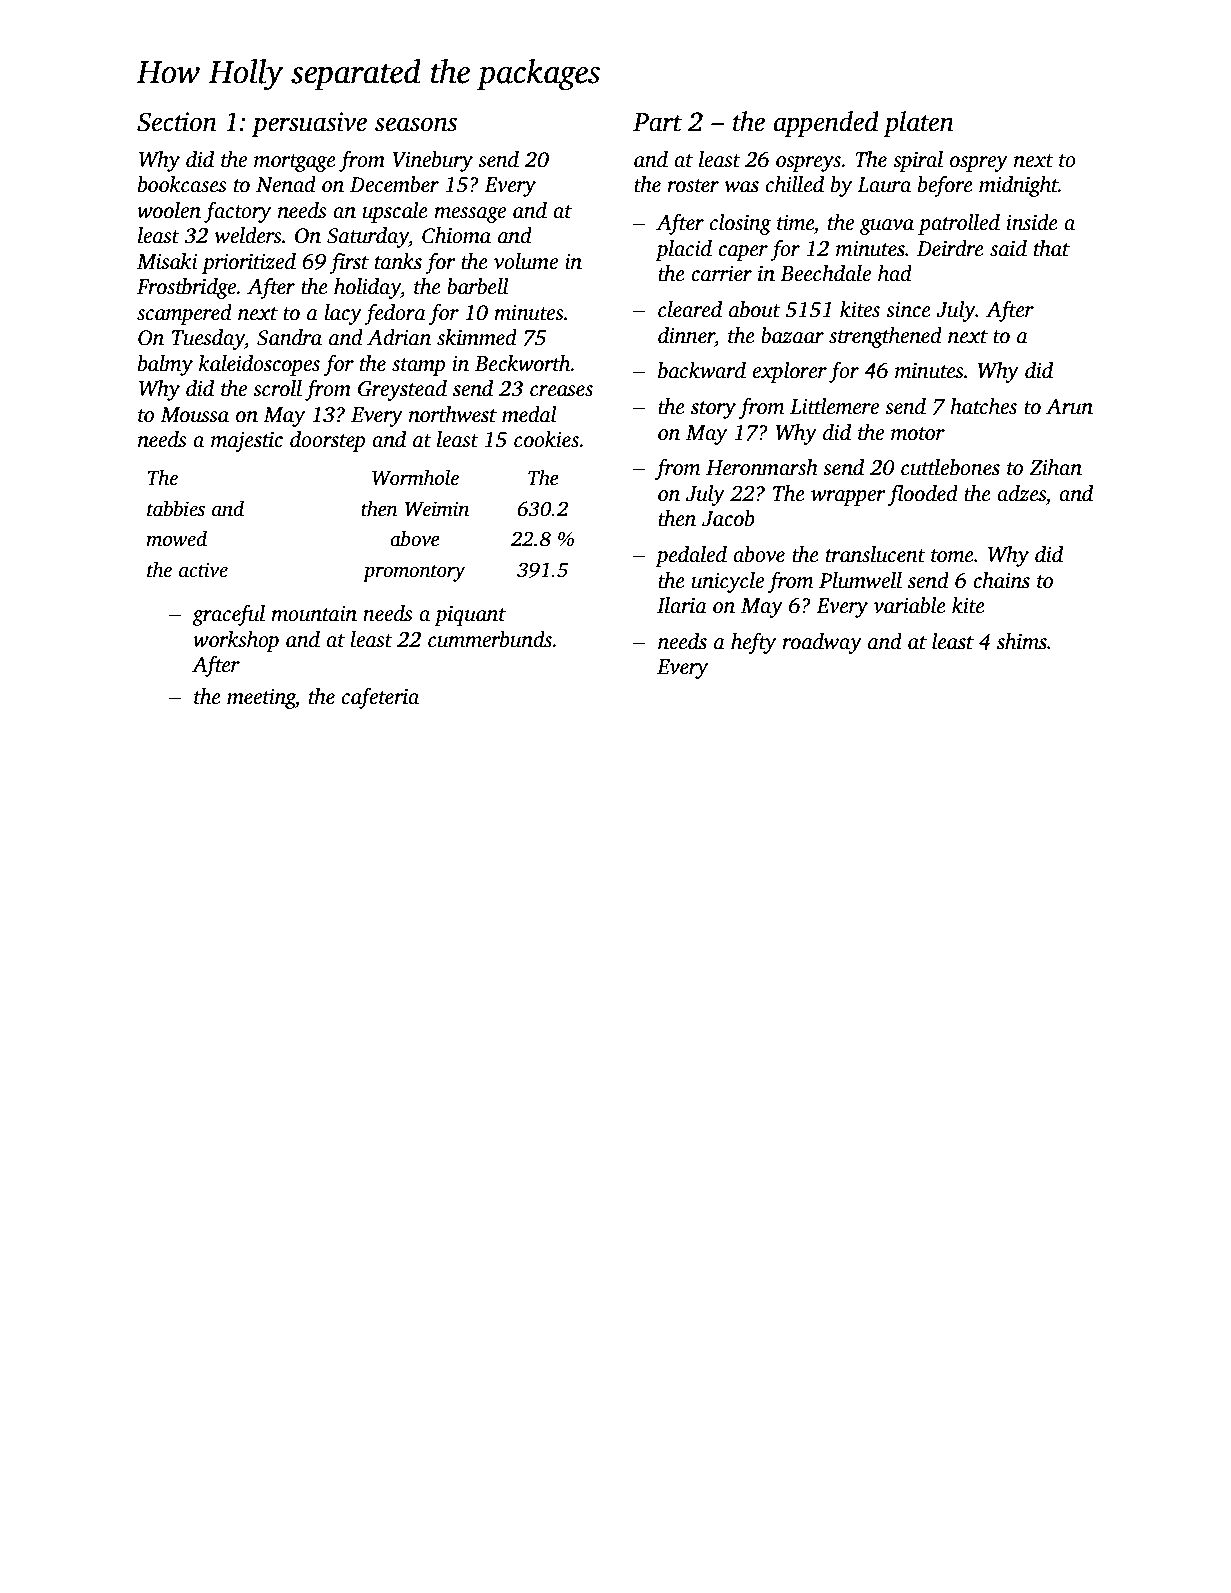 The width and height of the screenshot is (1231, 1593). Describe the element at coordinates (380, 698) in the screenshot. I see `cafeteria` at that location.
